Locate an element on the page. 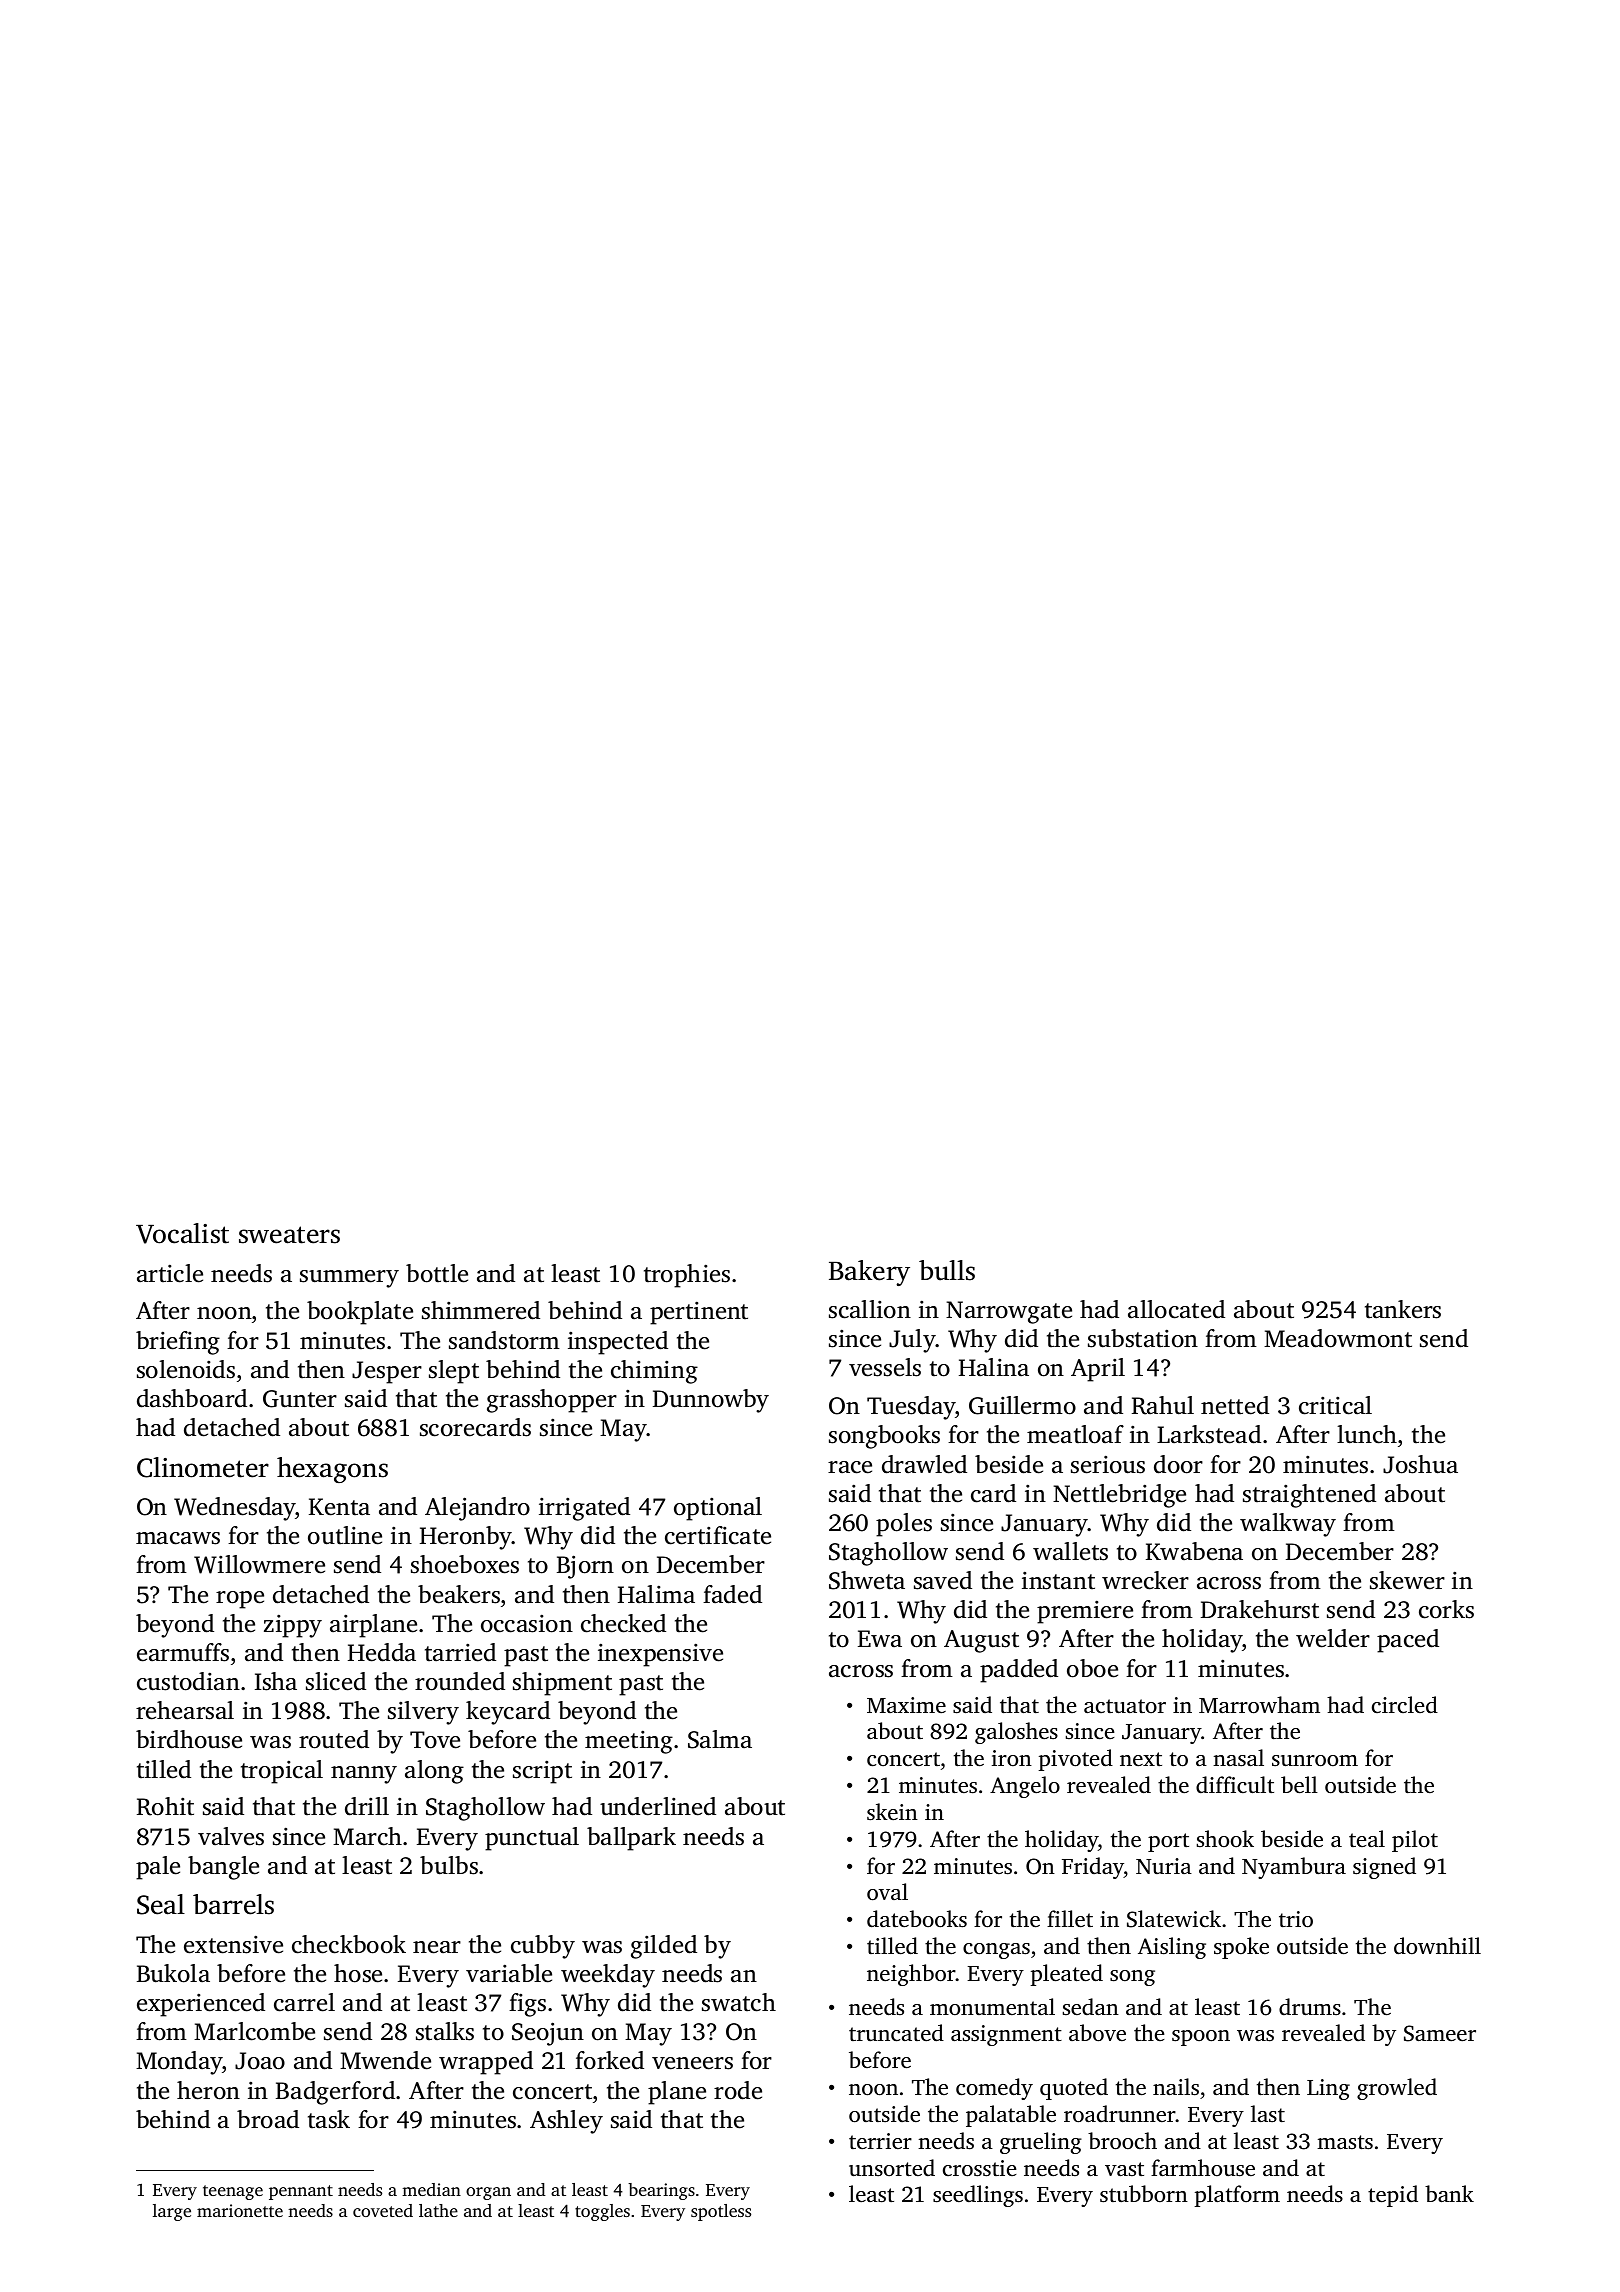 This document has height=2292, width=1620. Salma is located at coordinates (720, 1739).
